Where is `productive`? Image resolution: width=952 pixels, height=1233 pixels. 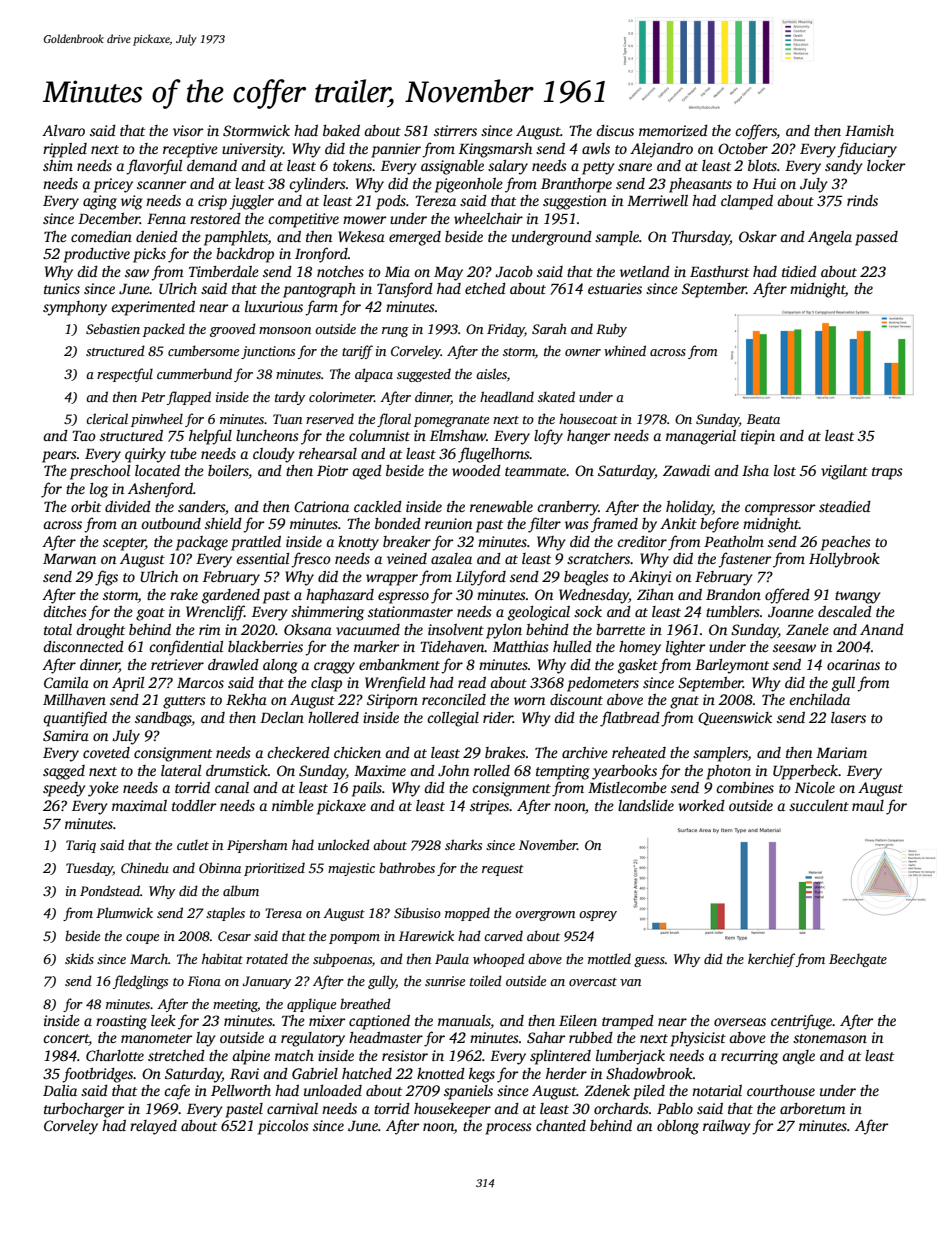
productive is located at coordinates (96, 255).
